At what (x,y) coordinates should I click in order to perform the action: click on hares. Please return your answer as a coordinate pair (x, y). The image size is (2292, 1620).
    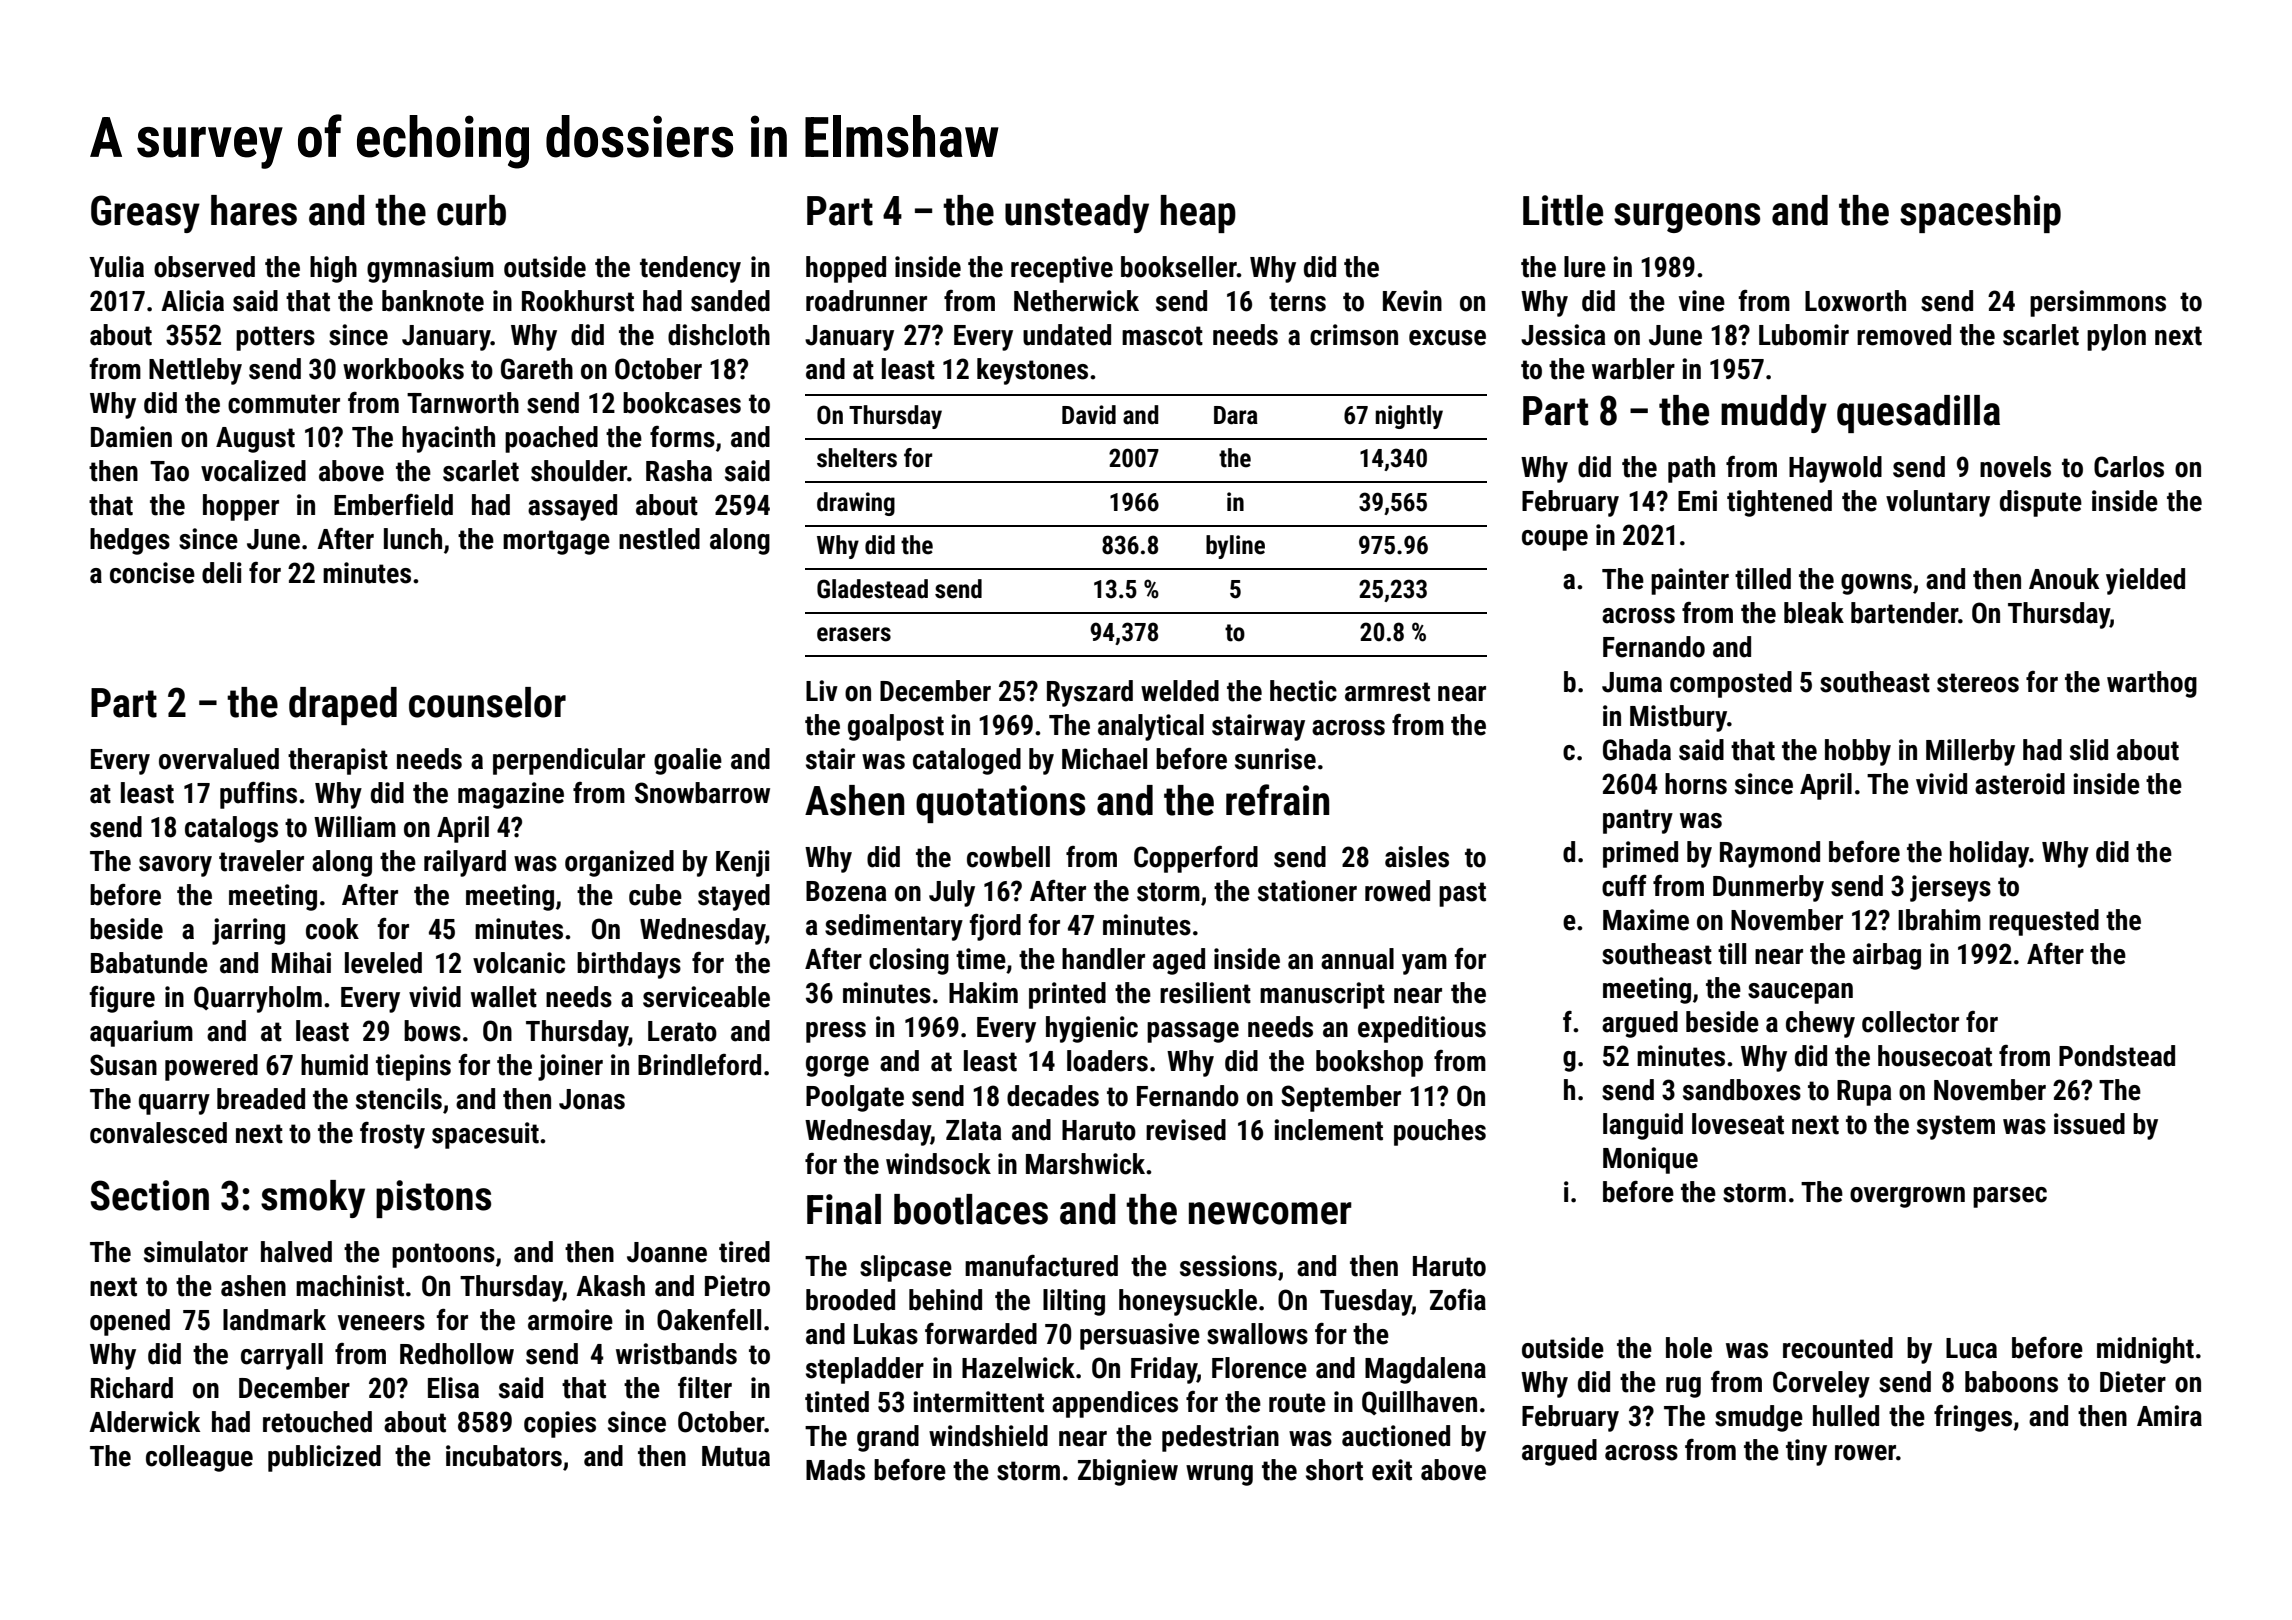
    Looking at the image, I should click on (254, 210).
